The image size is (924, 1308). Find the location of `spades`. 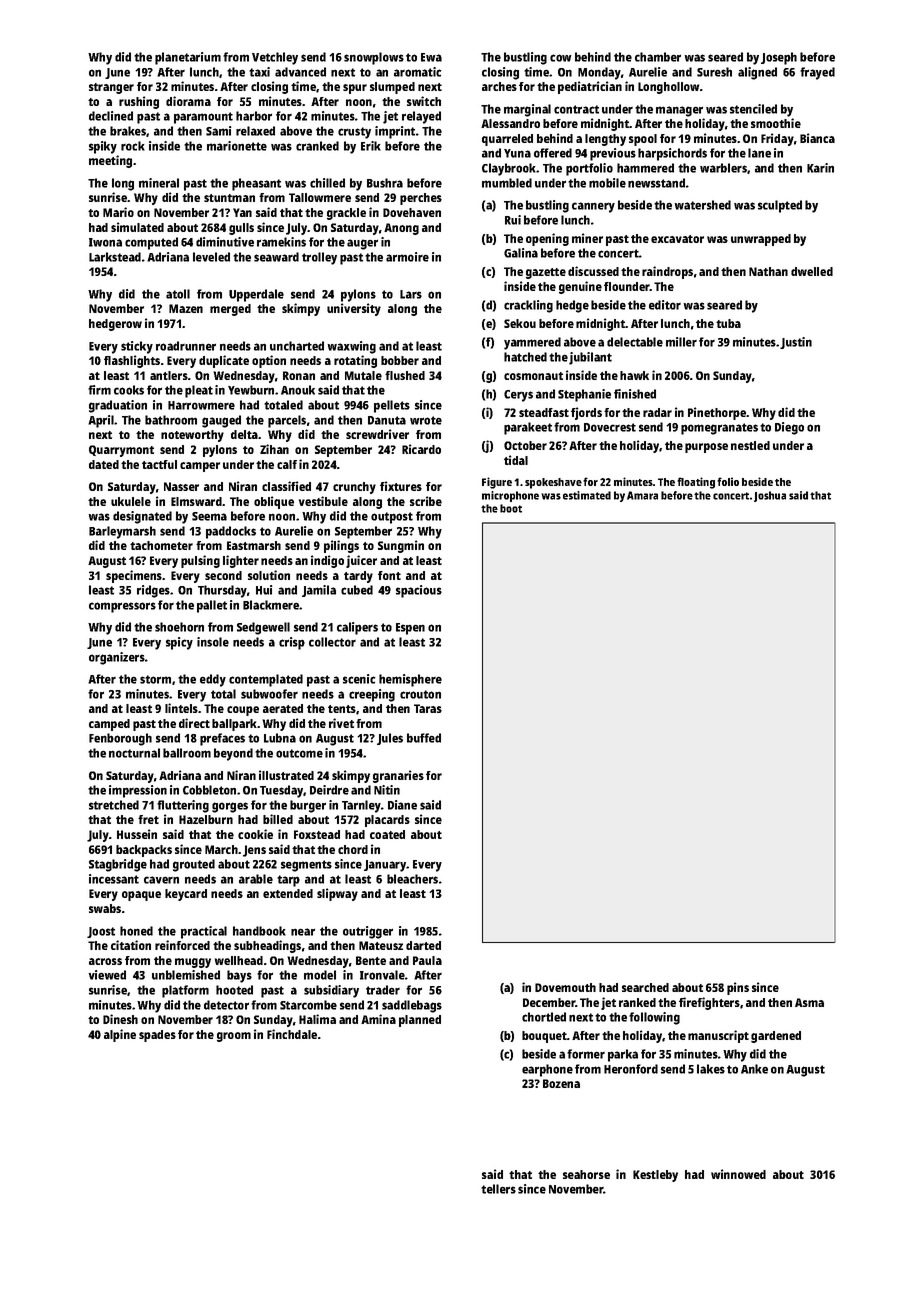

spades is located at coordinates (157, 1036).
